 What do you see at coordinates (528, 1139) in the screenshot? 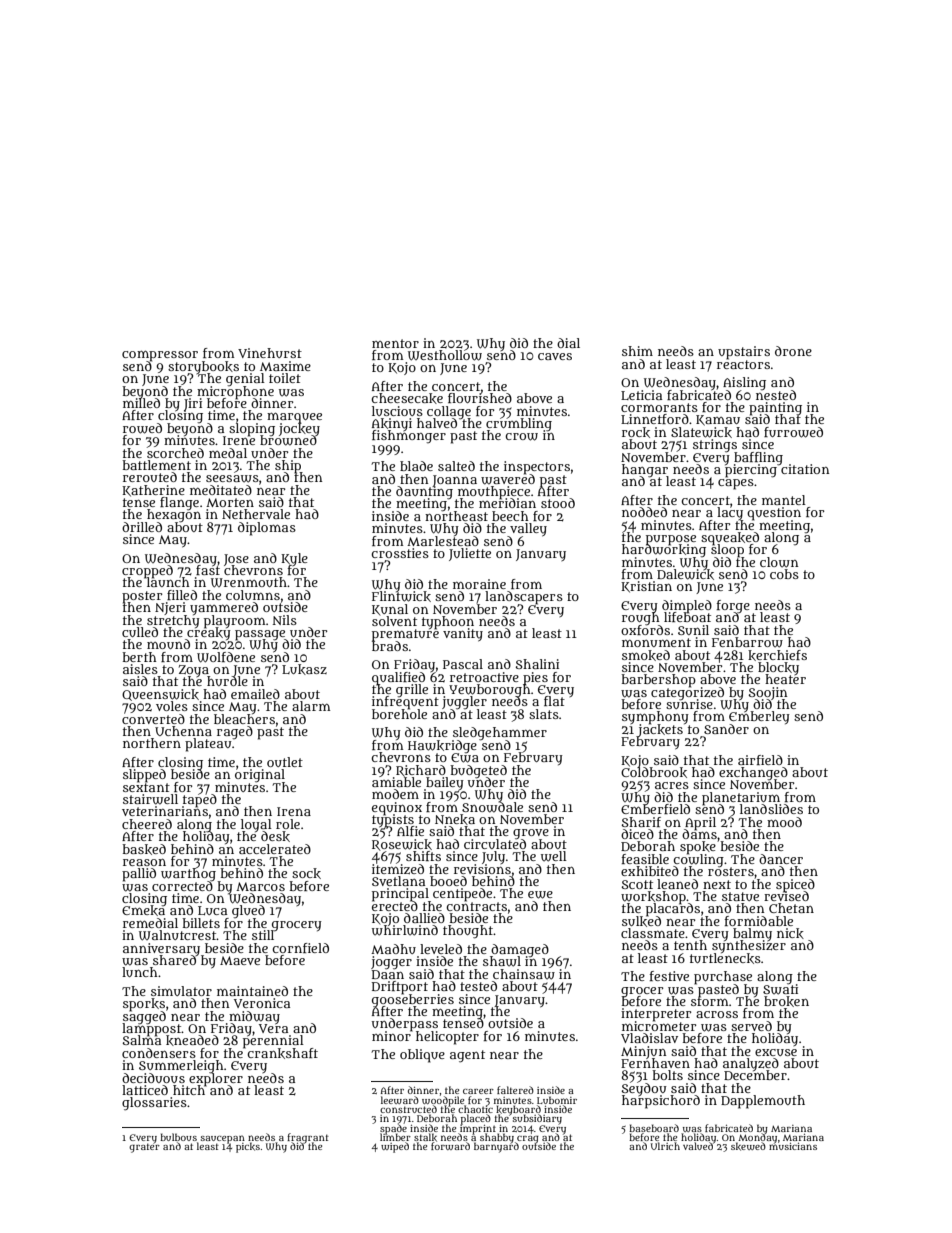
I see `crag` at bounding box center [528, 1139].
